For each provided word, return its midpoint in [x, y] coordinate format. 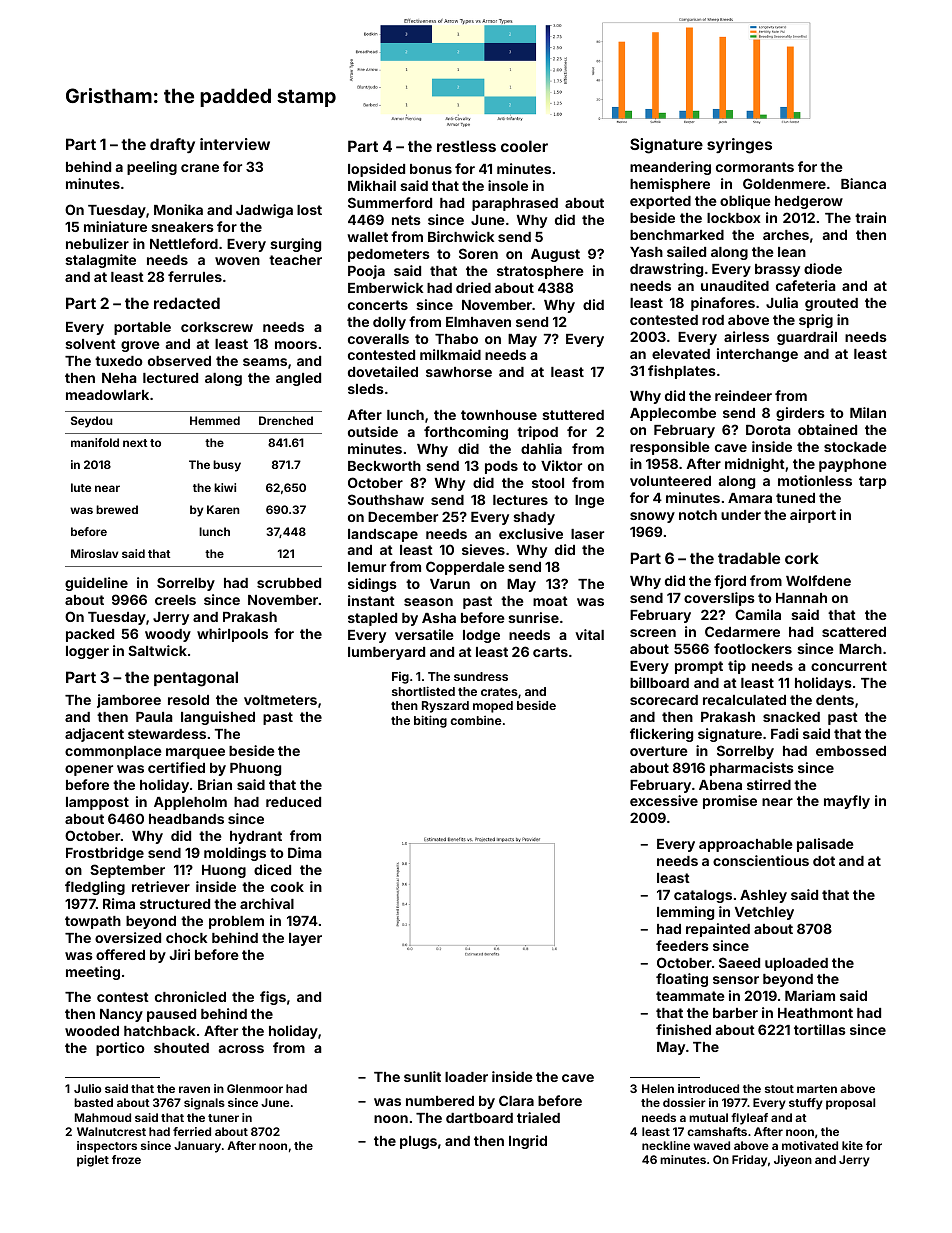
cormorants [755, 167]
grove [140, 346]
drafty [172, 145]
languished [218, 718]
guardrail [807, 338]
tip [737, 667]
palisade [825, 845]
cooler [524, 146]
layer [305, 939]
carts [550, 652]
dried [473, 287]
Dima [305, 852]
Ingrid [528, 1142]
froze [126, 1159]
